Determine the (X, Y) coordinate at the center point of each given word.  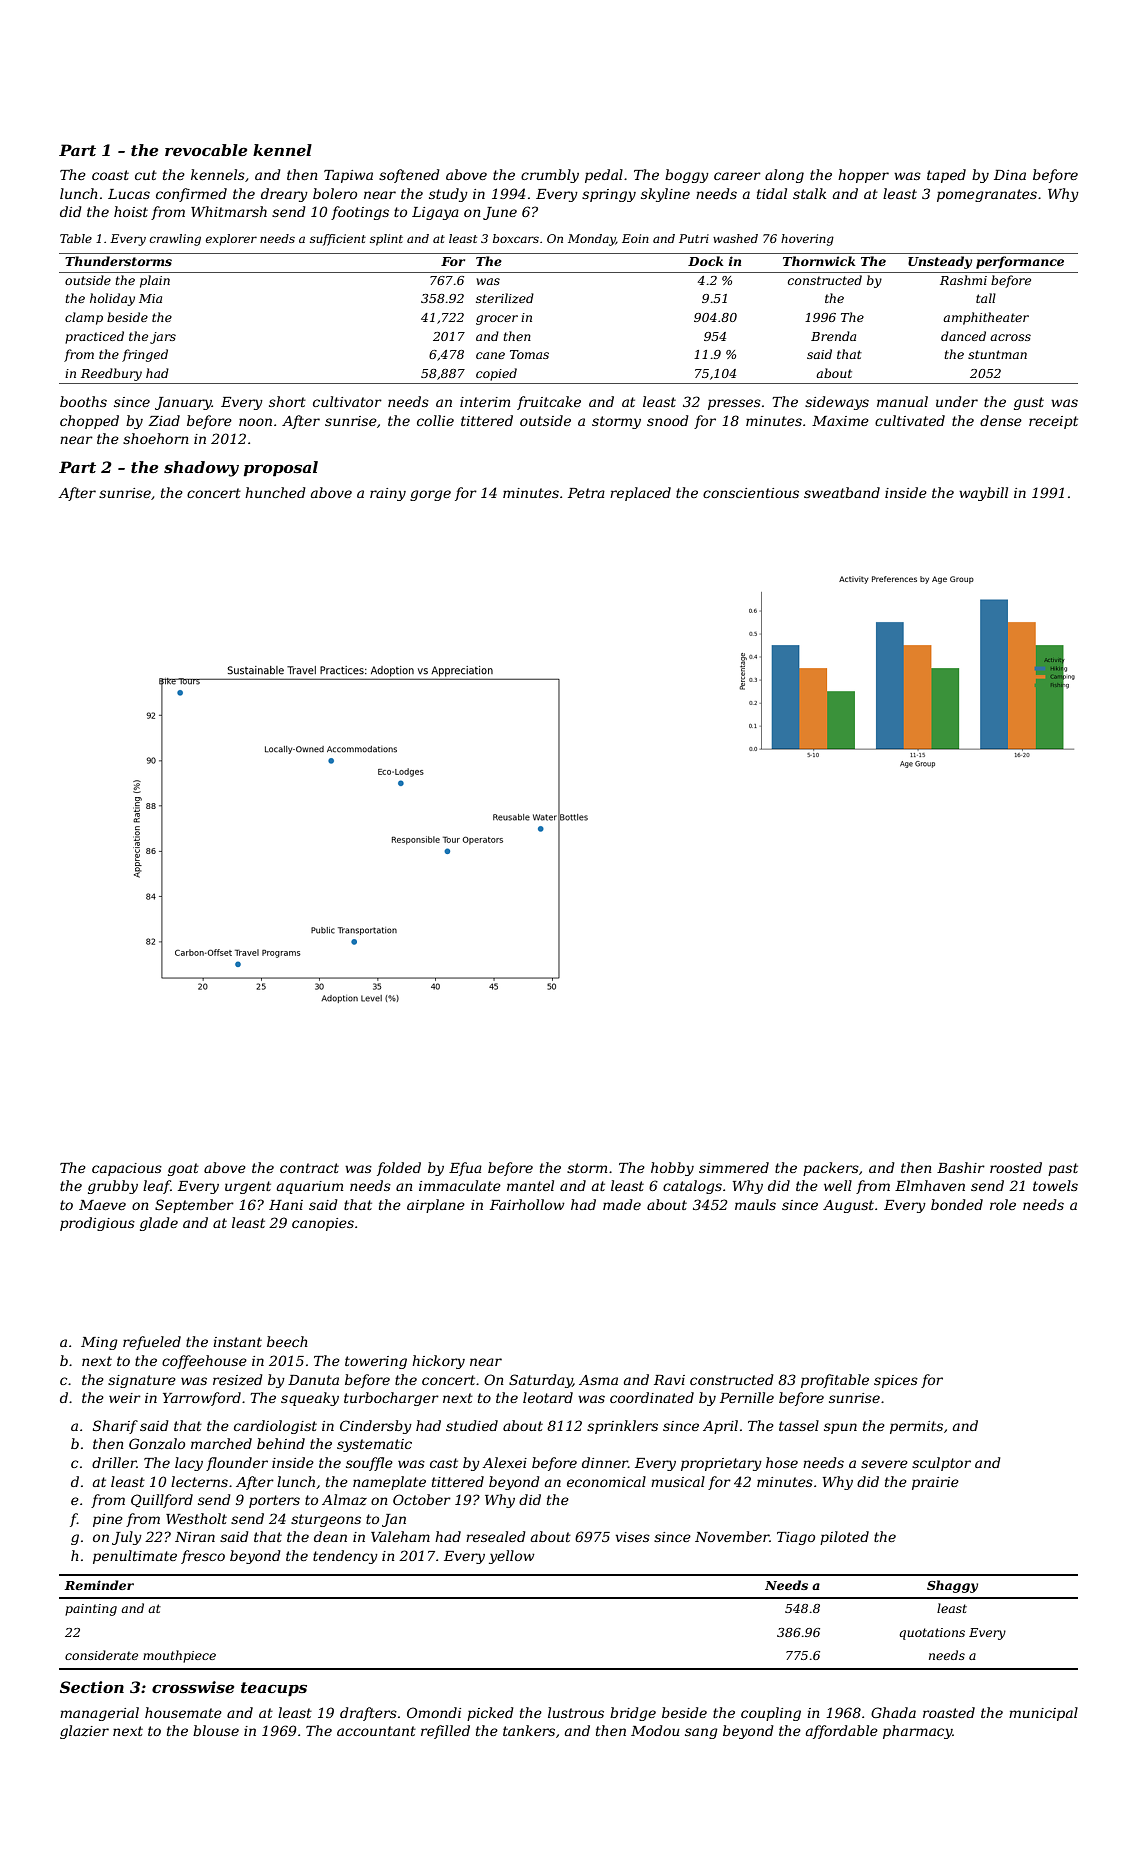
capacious (127, 1169)
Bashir (961, 1167)
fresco (203, 1557)
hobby (672, 1169)
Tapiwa (348, 176)
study (448, 195)
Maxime (840, 421)
